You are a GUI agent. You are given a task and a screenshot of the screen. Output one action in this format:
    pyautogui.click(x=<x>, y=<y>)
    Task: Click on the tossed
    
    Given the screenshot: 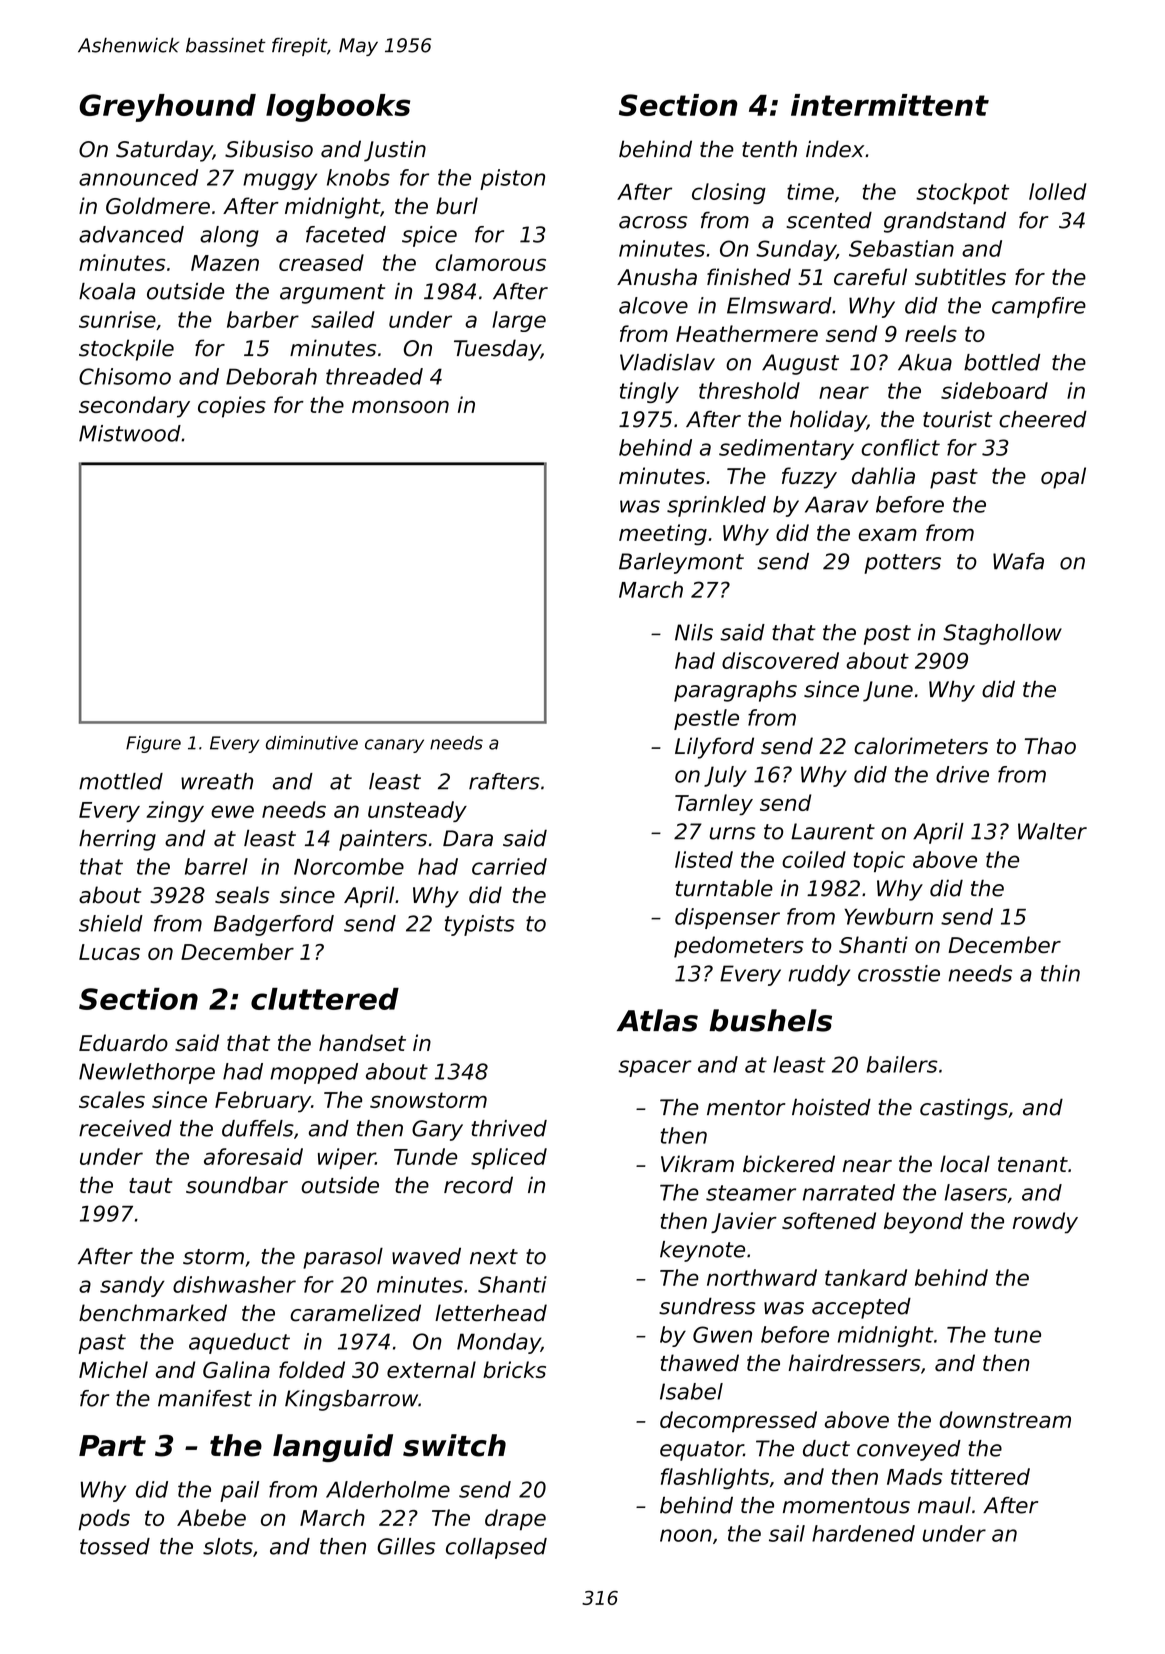 What is the action you would take?
    pyautogui.click(x=115, y=1546)
